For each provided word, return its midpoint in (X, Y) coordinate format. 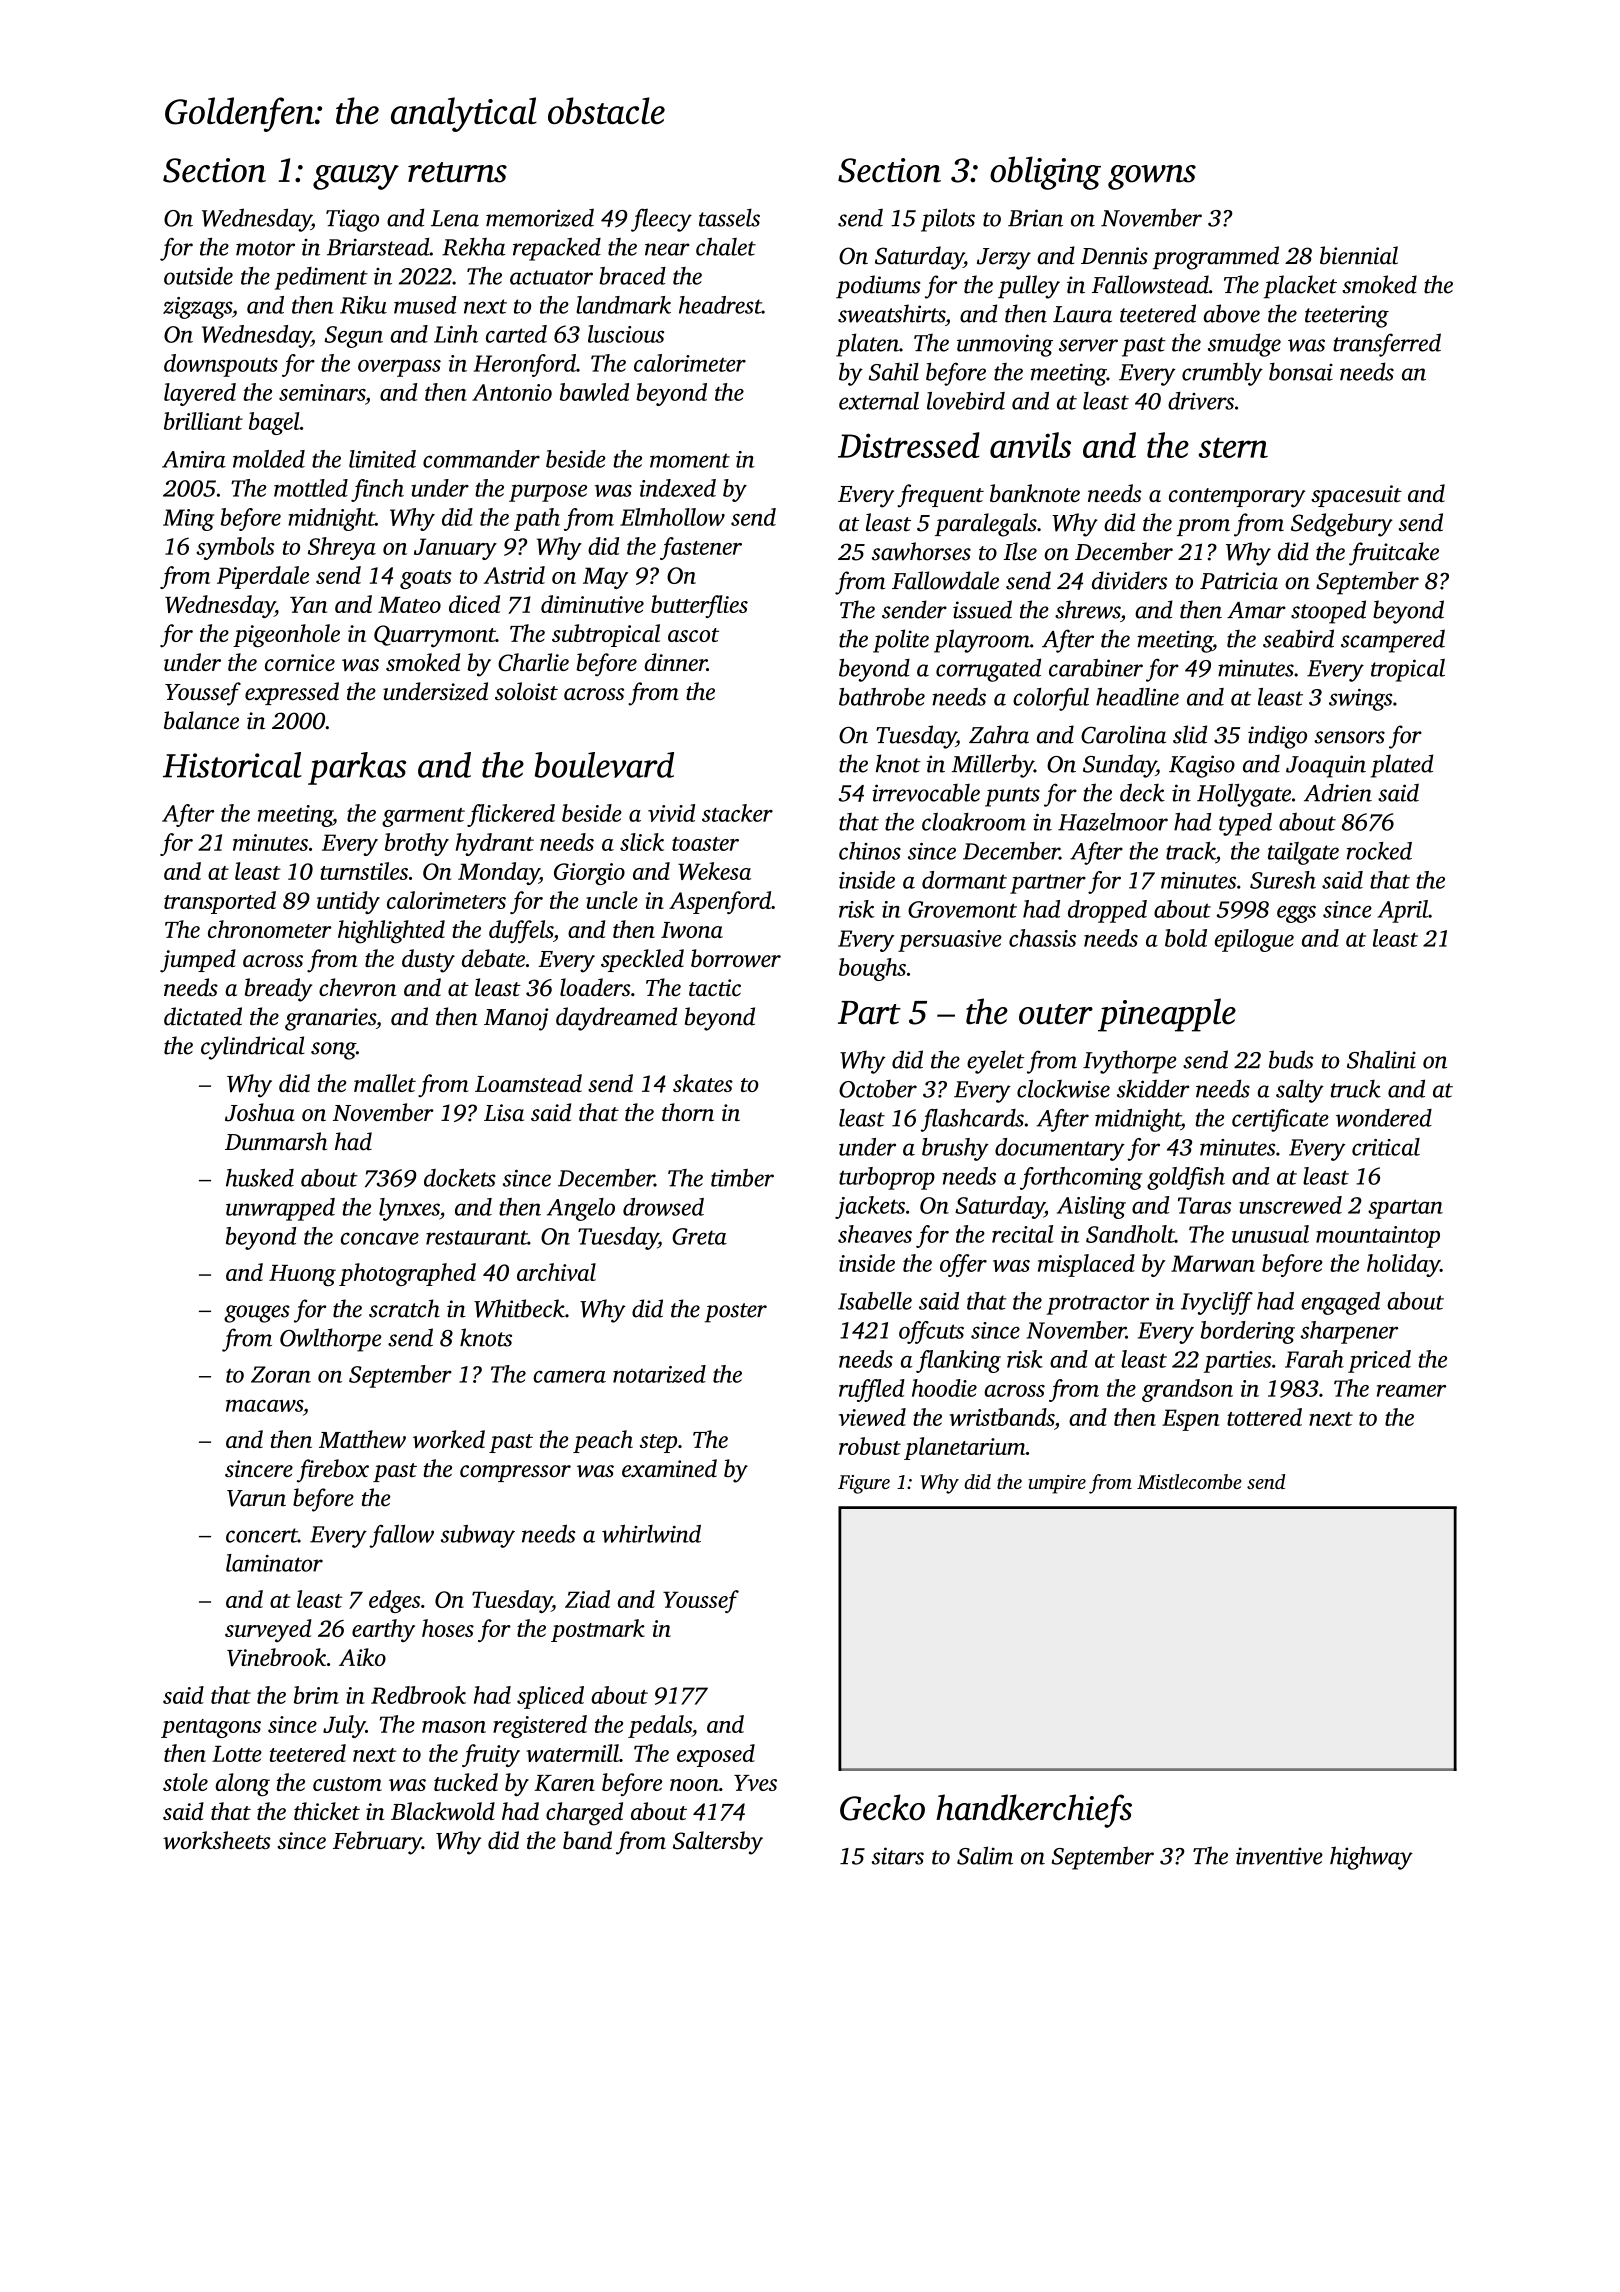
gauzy (356, 177)
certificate (1280, 1120)
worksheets (217, 1840)
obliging (1045, 173)
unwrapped (280, 1209)
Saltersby (718, 1843)
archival (556, 1272)
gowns (1152, 177)
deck (1142, 792)
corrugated (988, 670)
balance (201, 720)
